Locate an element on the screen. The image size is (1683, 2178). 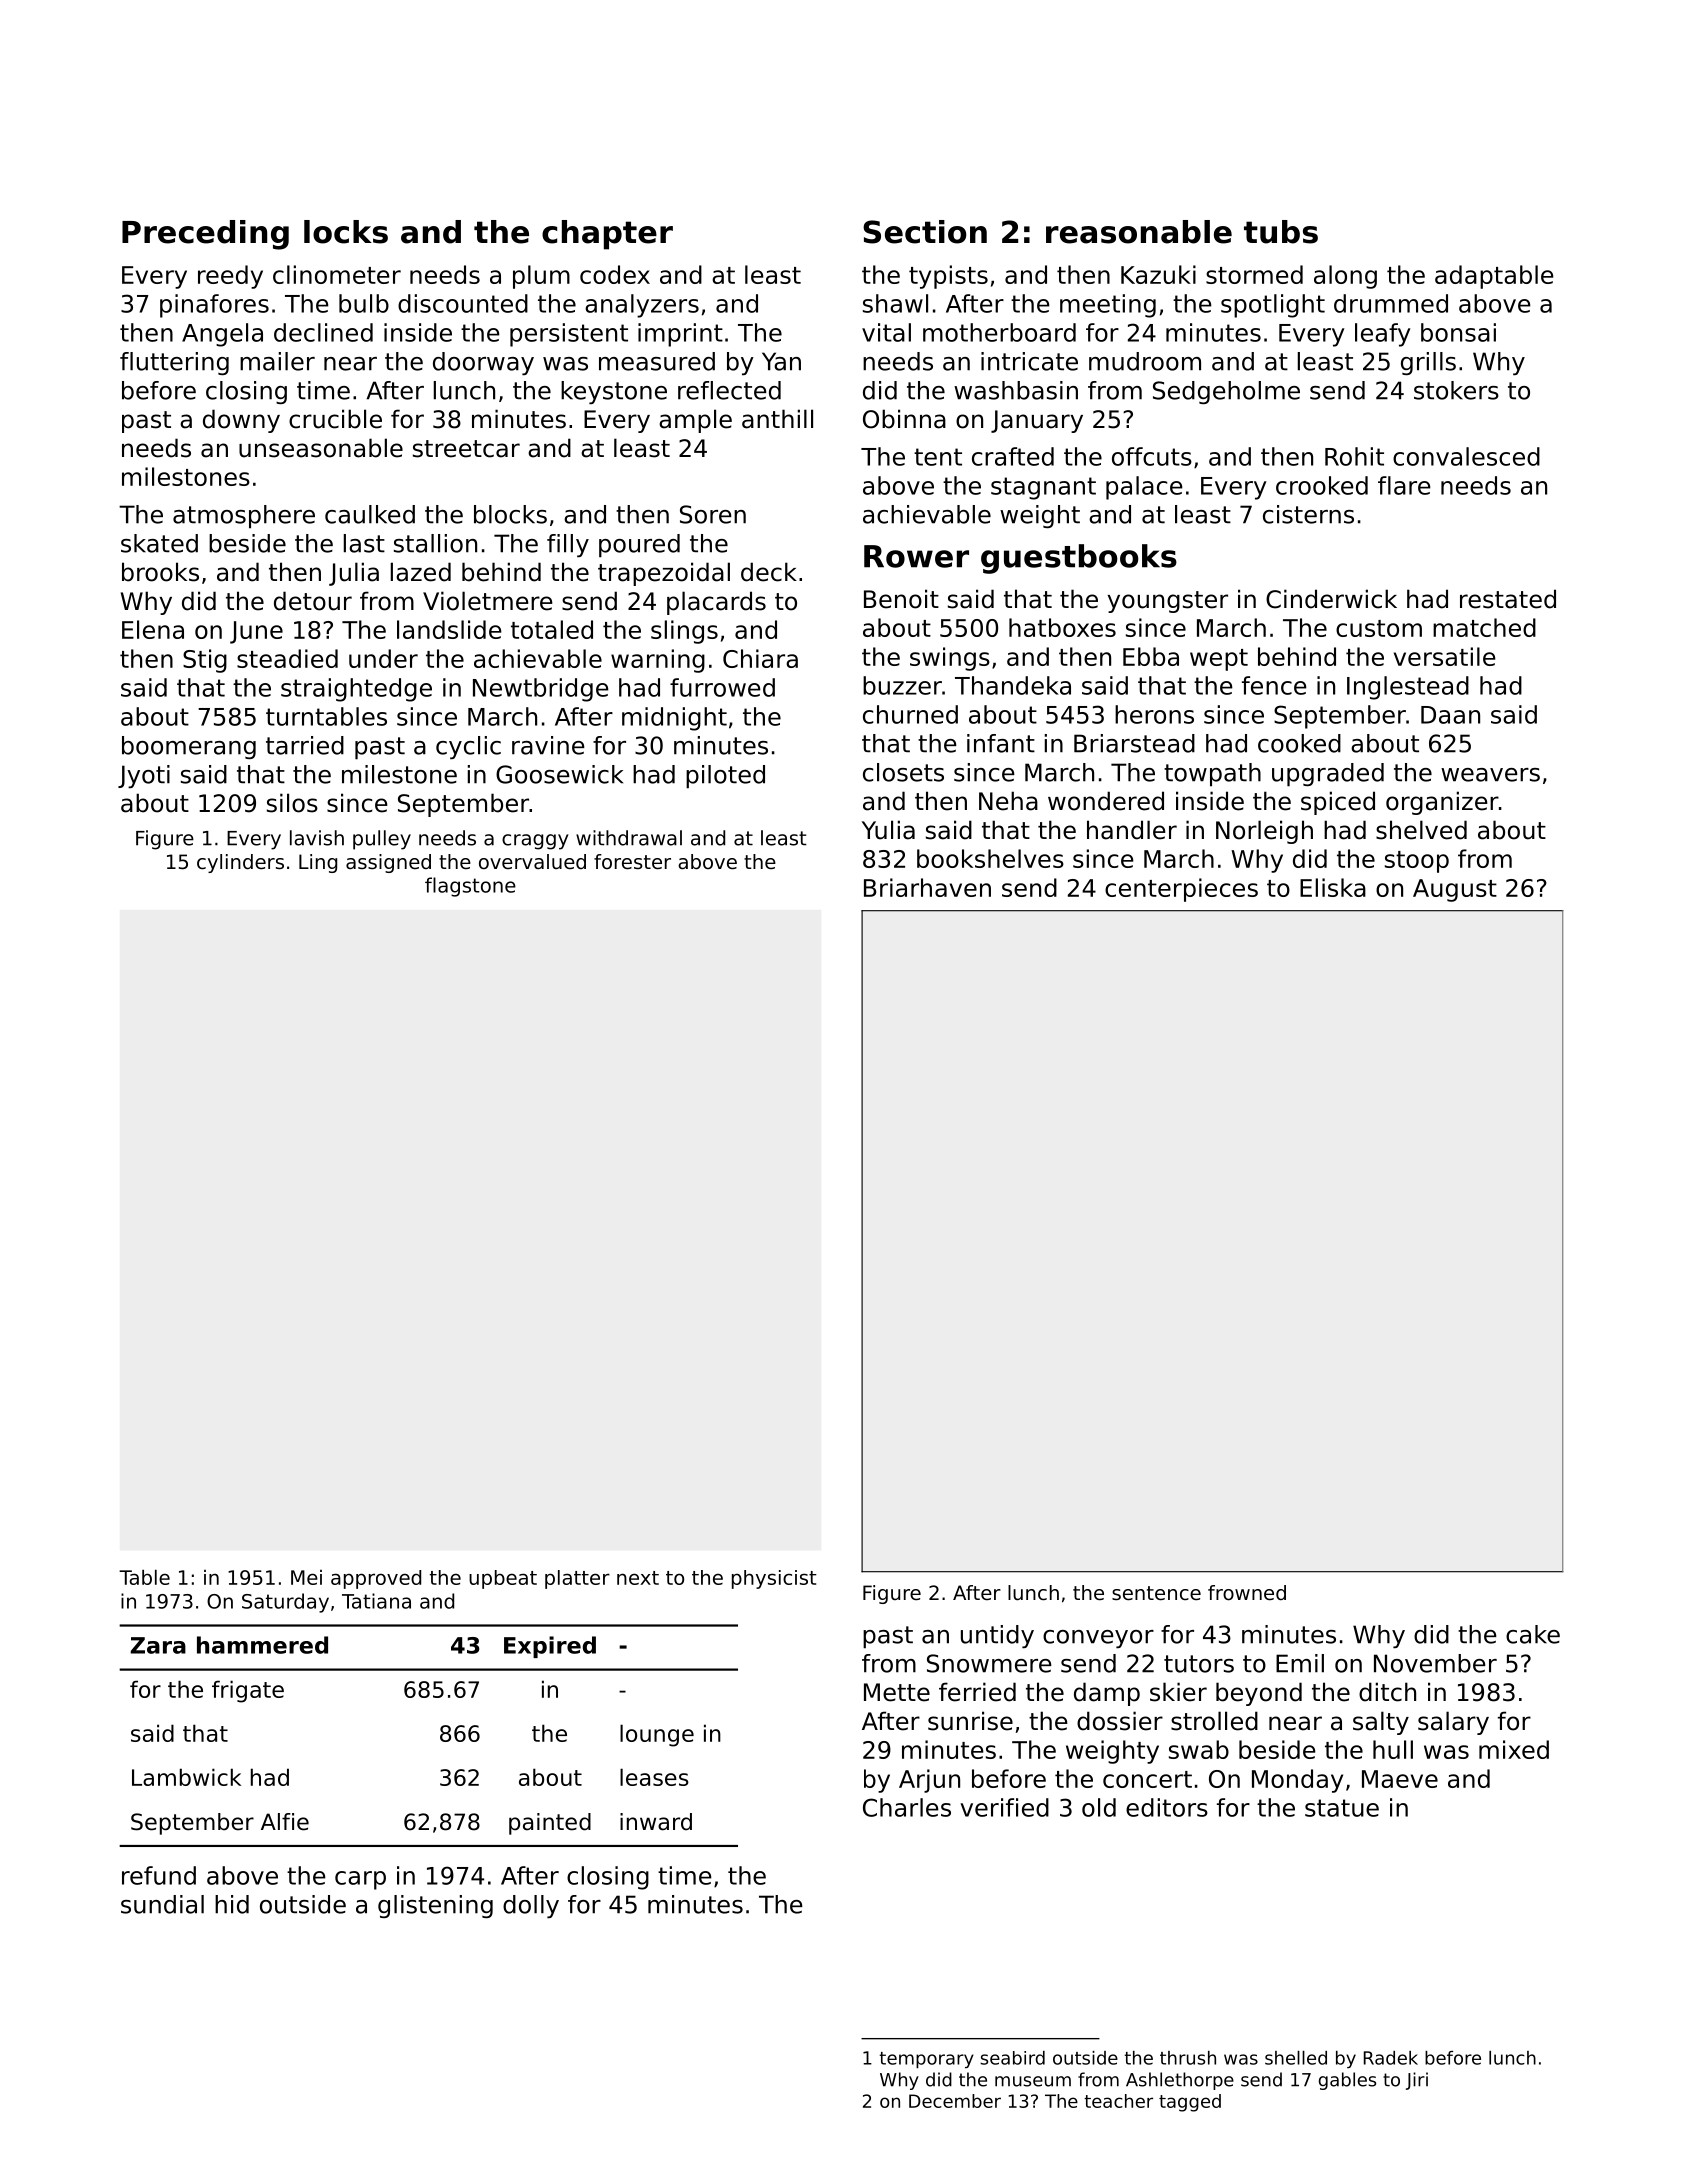
shelled is located at coordinates (1296, 2058).
